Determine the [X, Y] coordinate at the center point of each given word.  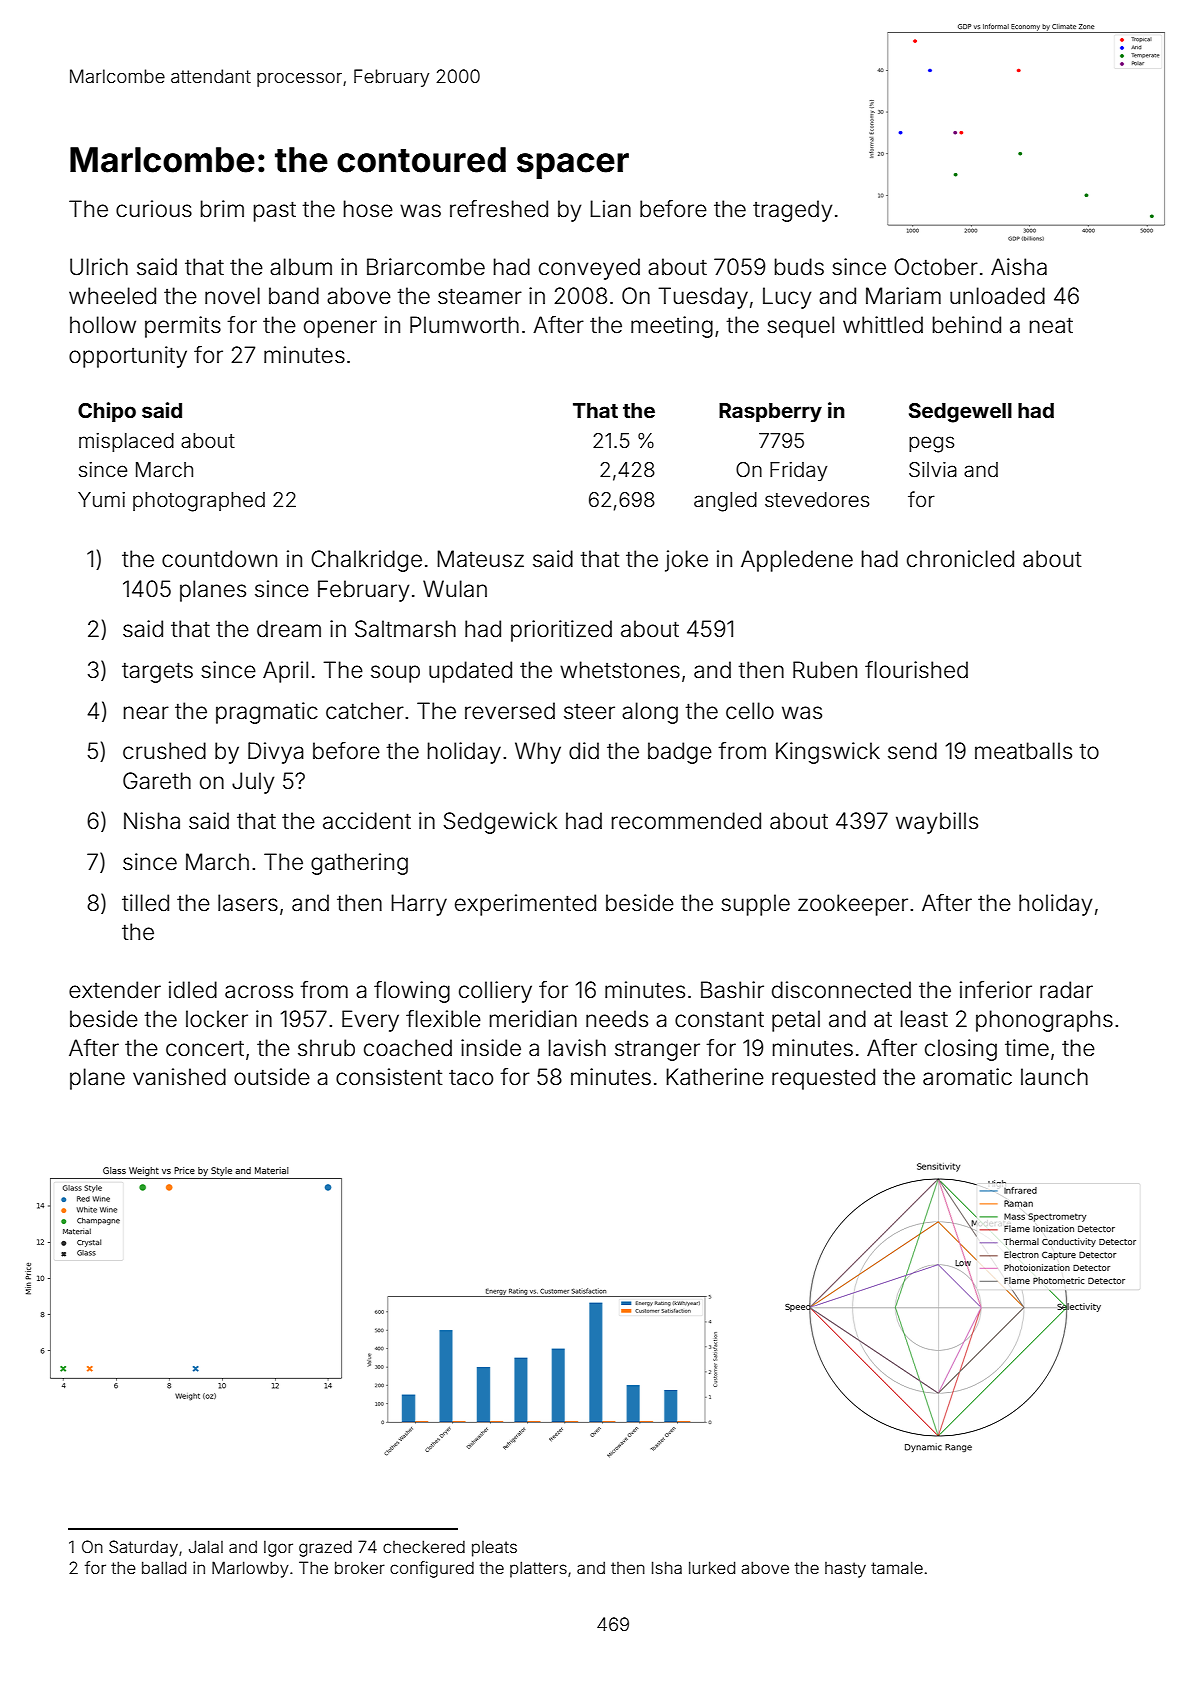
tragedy [792, 211]
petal [796, 1021]
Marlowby [250, 1569]
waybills [937, 823]
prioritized [561, 631]
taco [471, 1078]
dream [289, 629]
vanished [179, 1077]
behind [967, 325]
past [275, 211]
